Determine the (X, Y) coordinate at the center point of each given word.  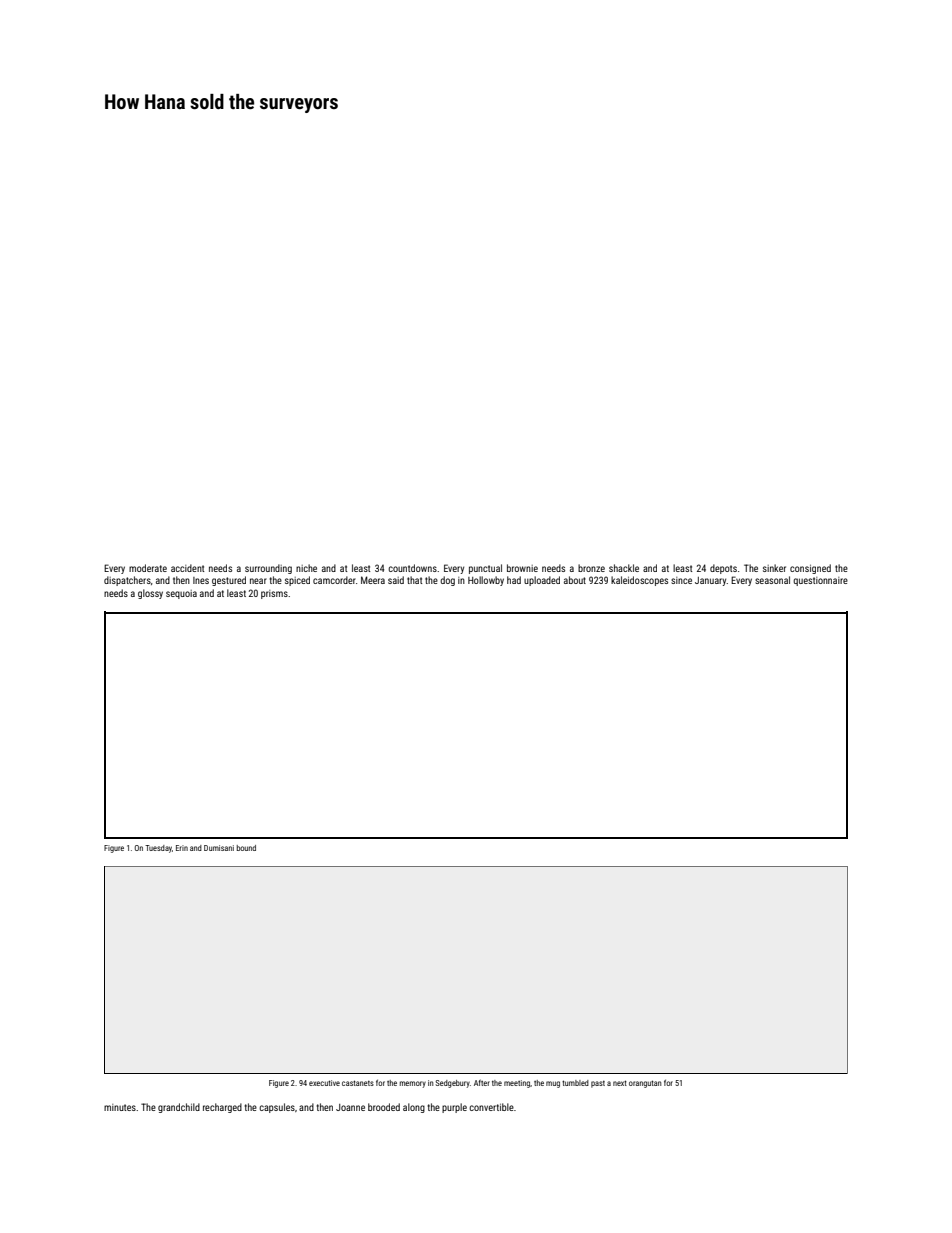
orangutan (645, 1084)
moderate (148, 568)
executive (324, 1083)
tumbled (575, 1083)
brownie (522, 568)
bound (246, 848)
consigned (810, 569)
